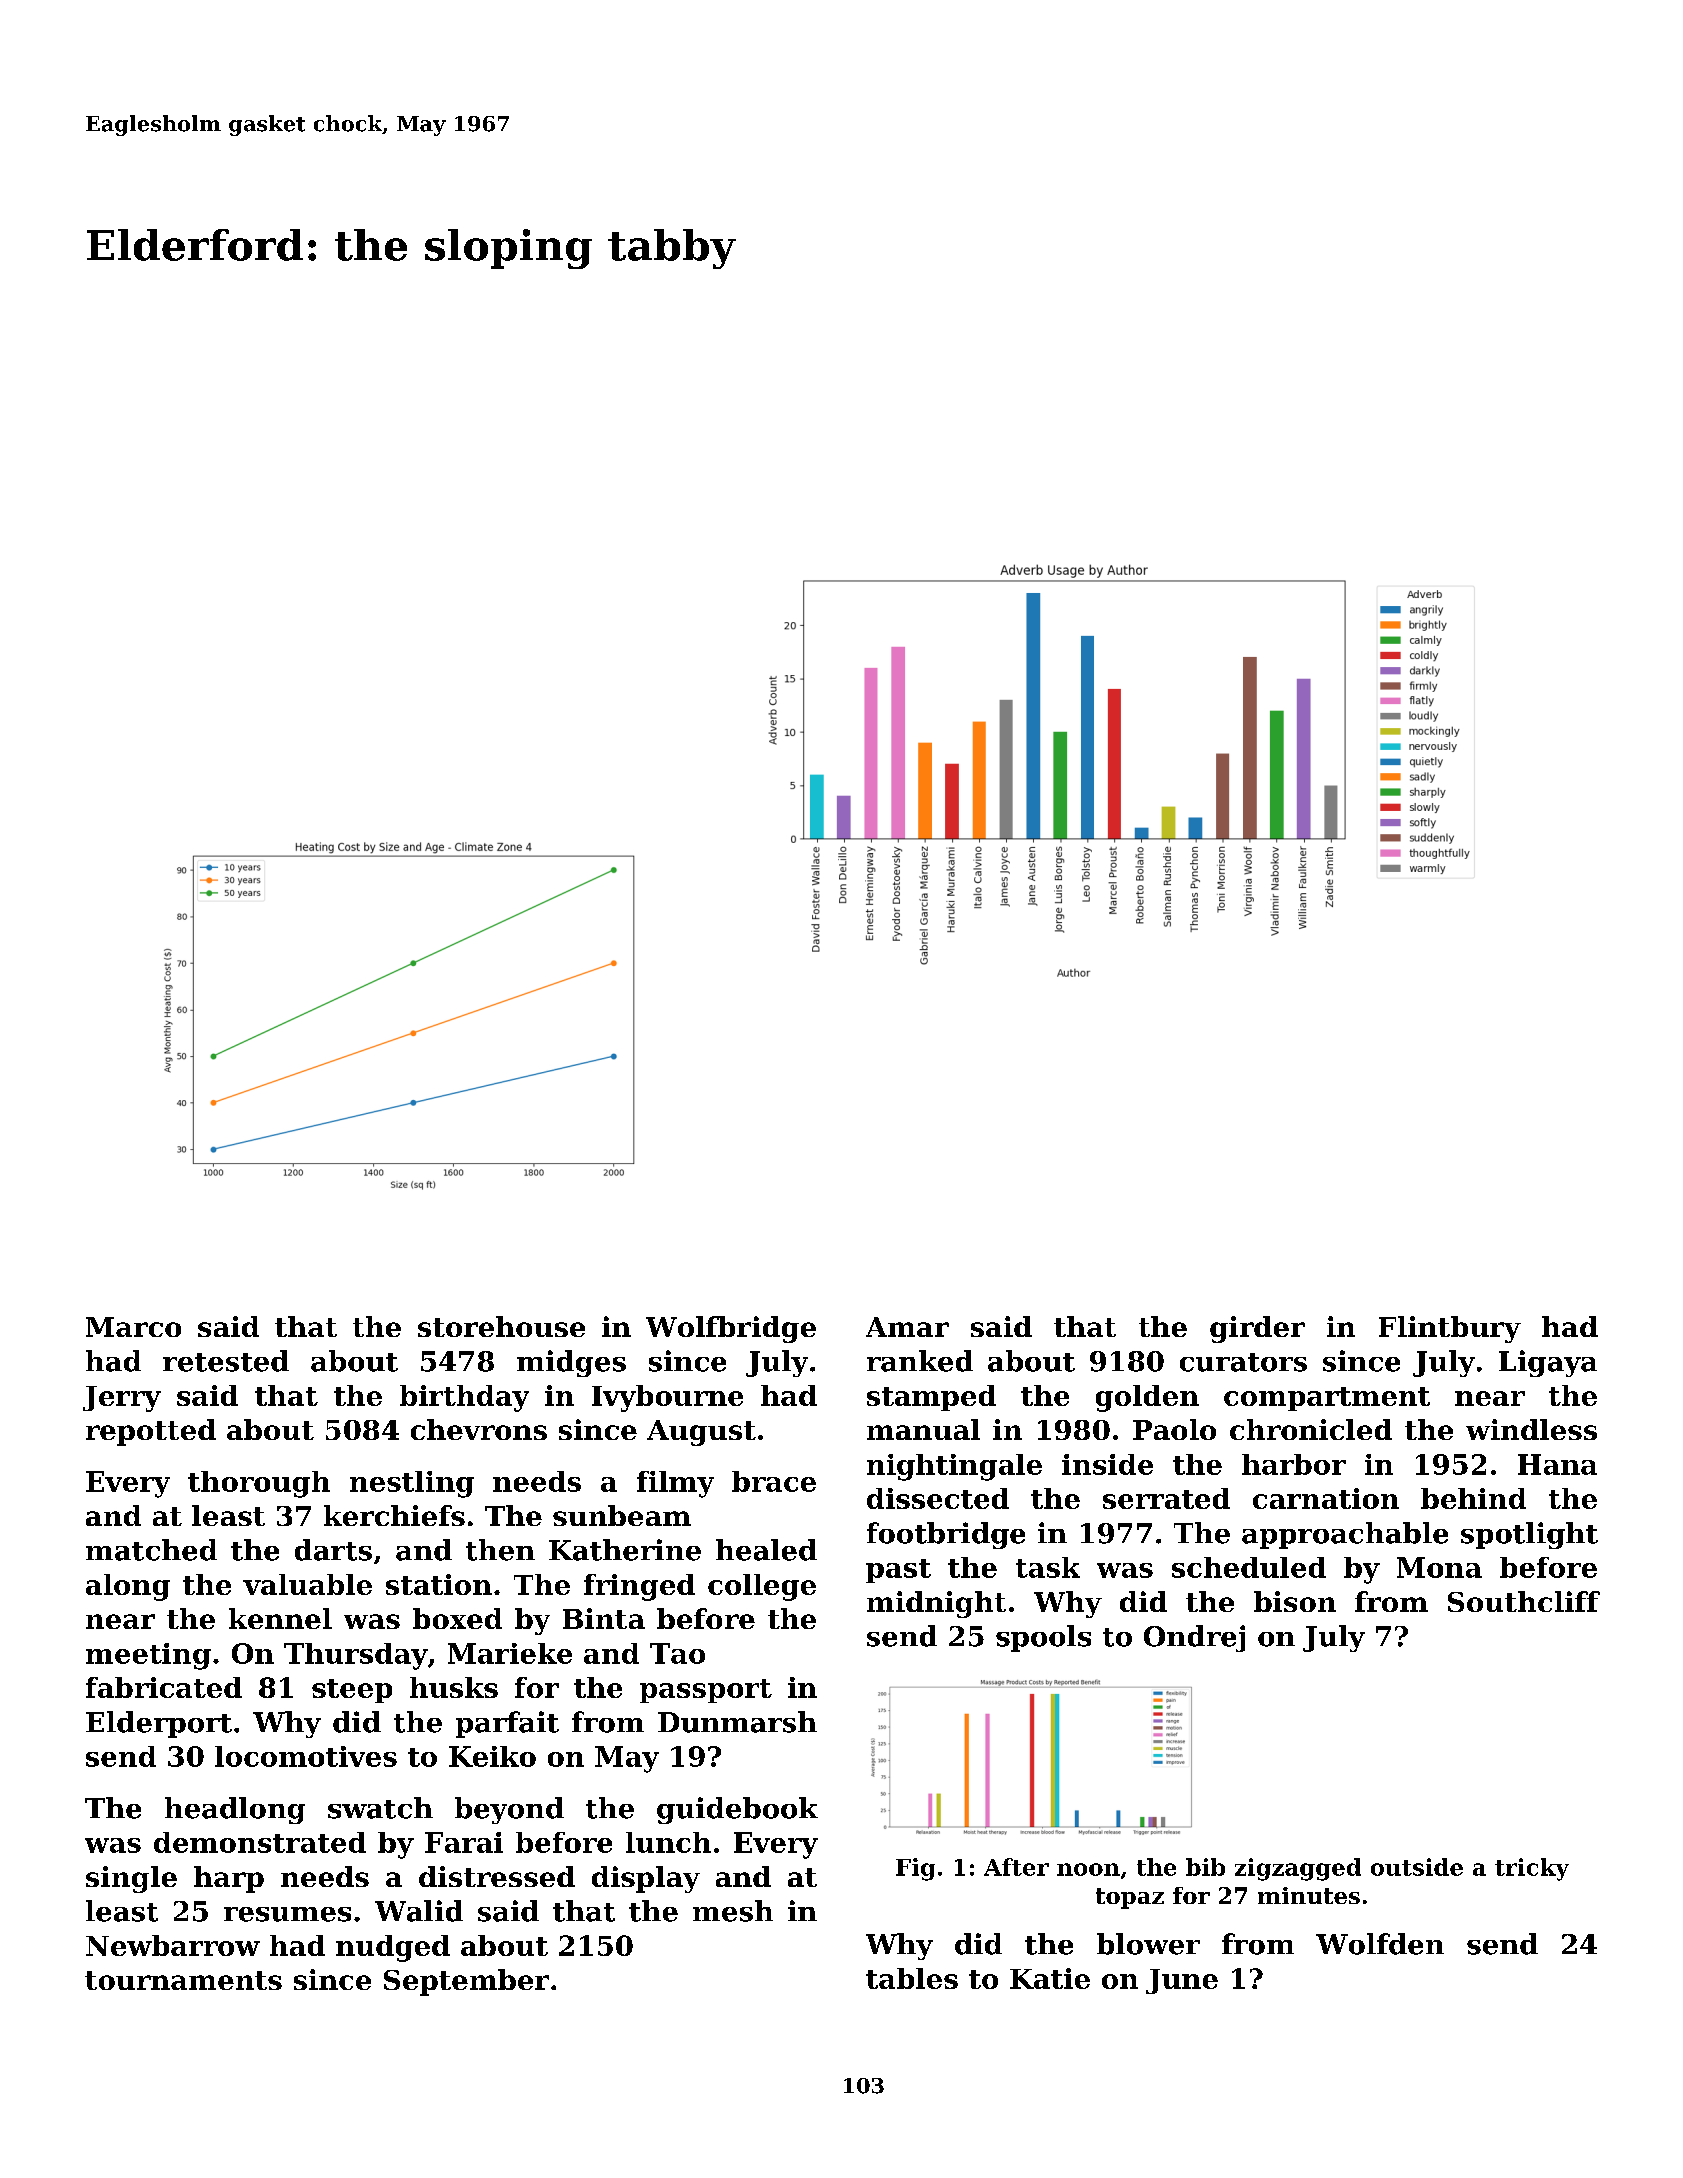 This screenshot has height=2178, width=1683. What do you see at coordinates (571, 1363) in the screenshot?
I see `midges` at bounding box center [571, 1363].
